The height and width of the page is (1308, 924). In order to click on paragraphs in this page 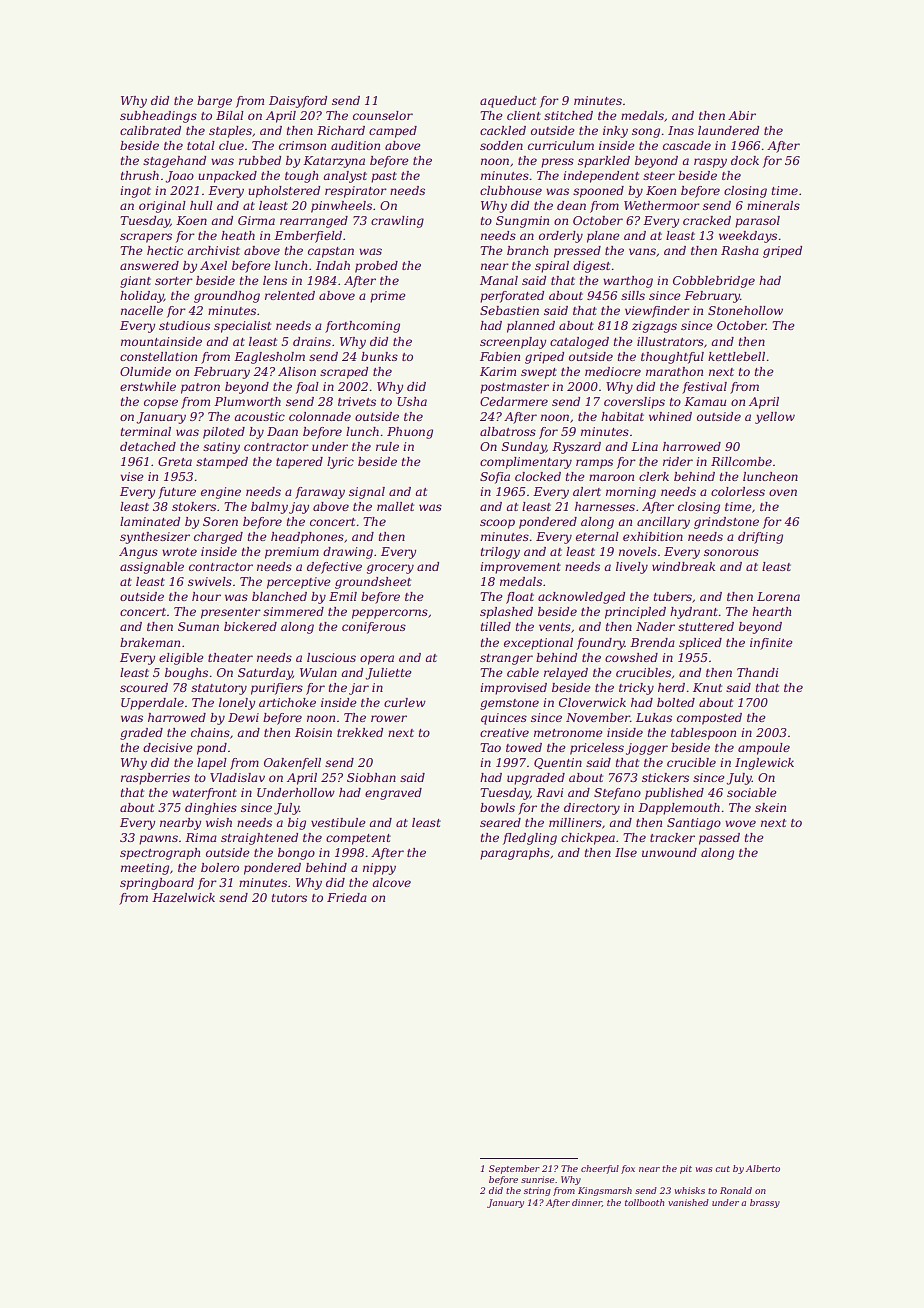, I will do `click(515, 854)`.
